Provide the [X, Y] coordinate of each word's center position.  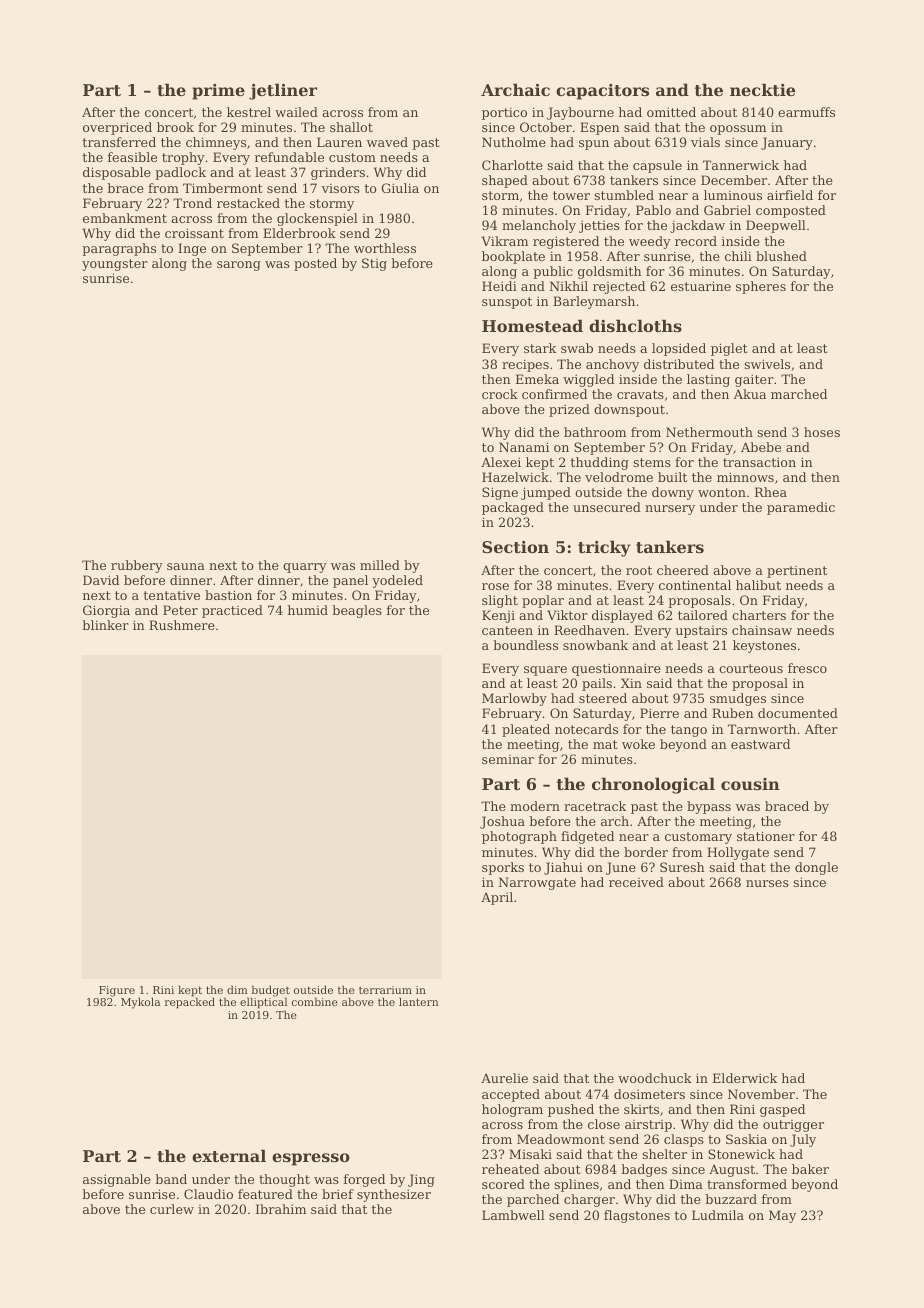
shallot [351, 127]
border [646, 852]
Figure [117, 991]
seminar [508, 759]
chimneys [216, 143]
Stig [374, 264]
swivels [767, 364]
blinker [105, 625]
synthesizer [394, 1195]
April [497, 898]
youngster [115, 265]
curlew [172, 1209]
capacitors [602, 92]
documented [798, 713]
